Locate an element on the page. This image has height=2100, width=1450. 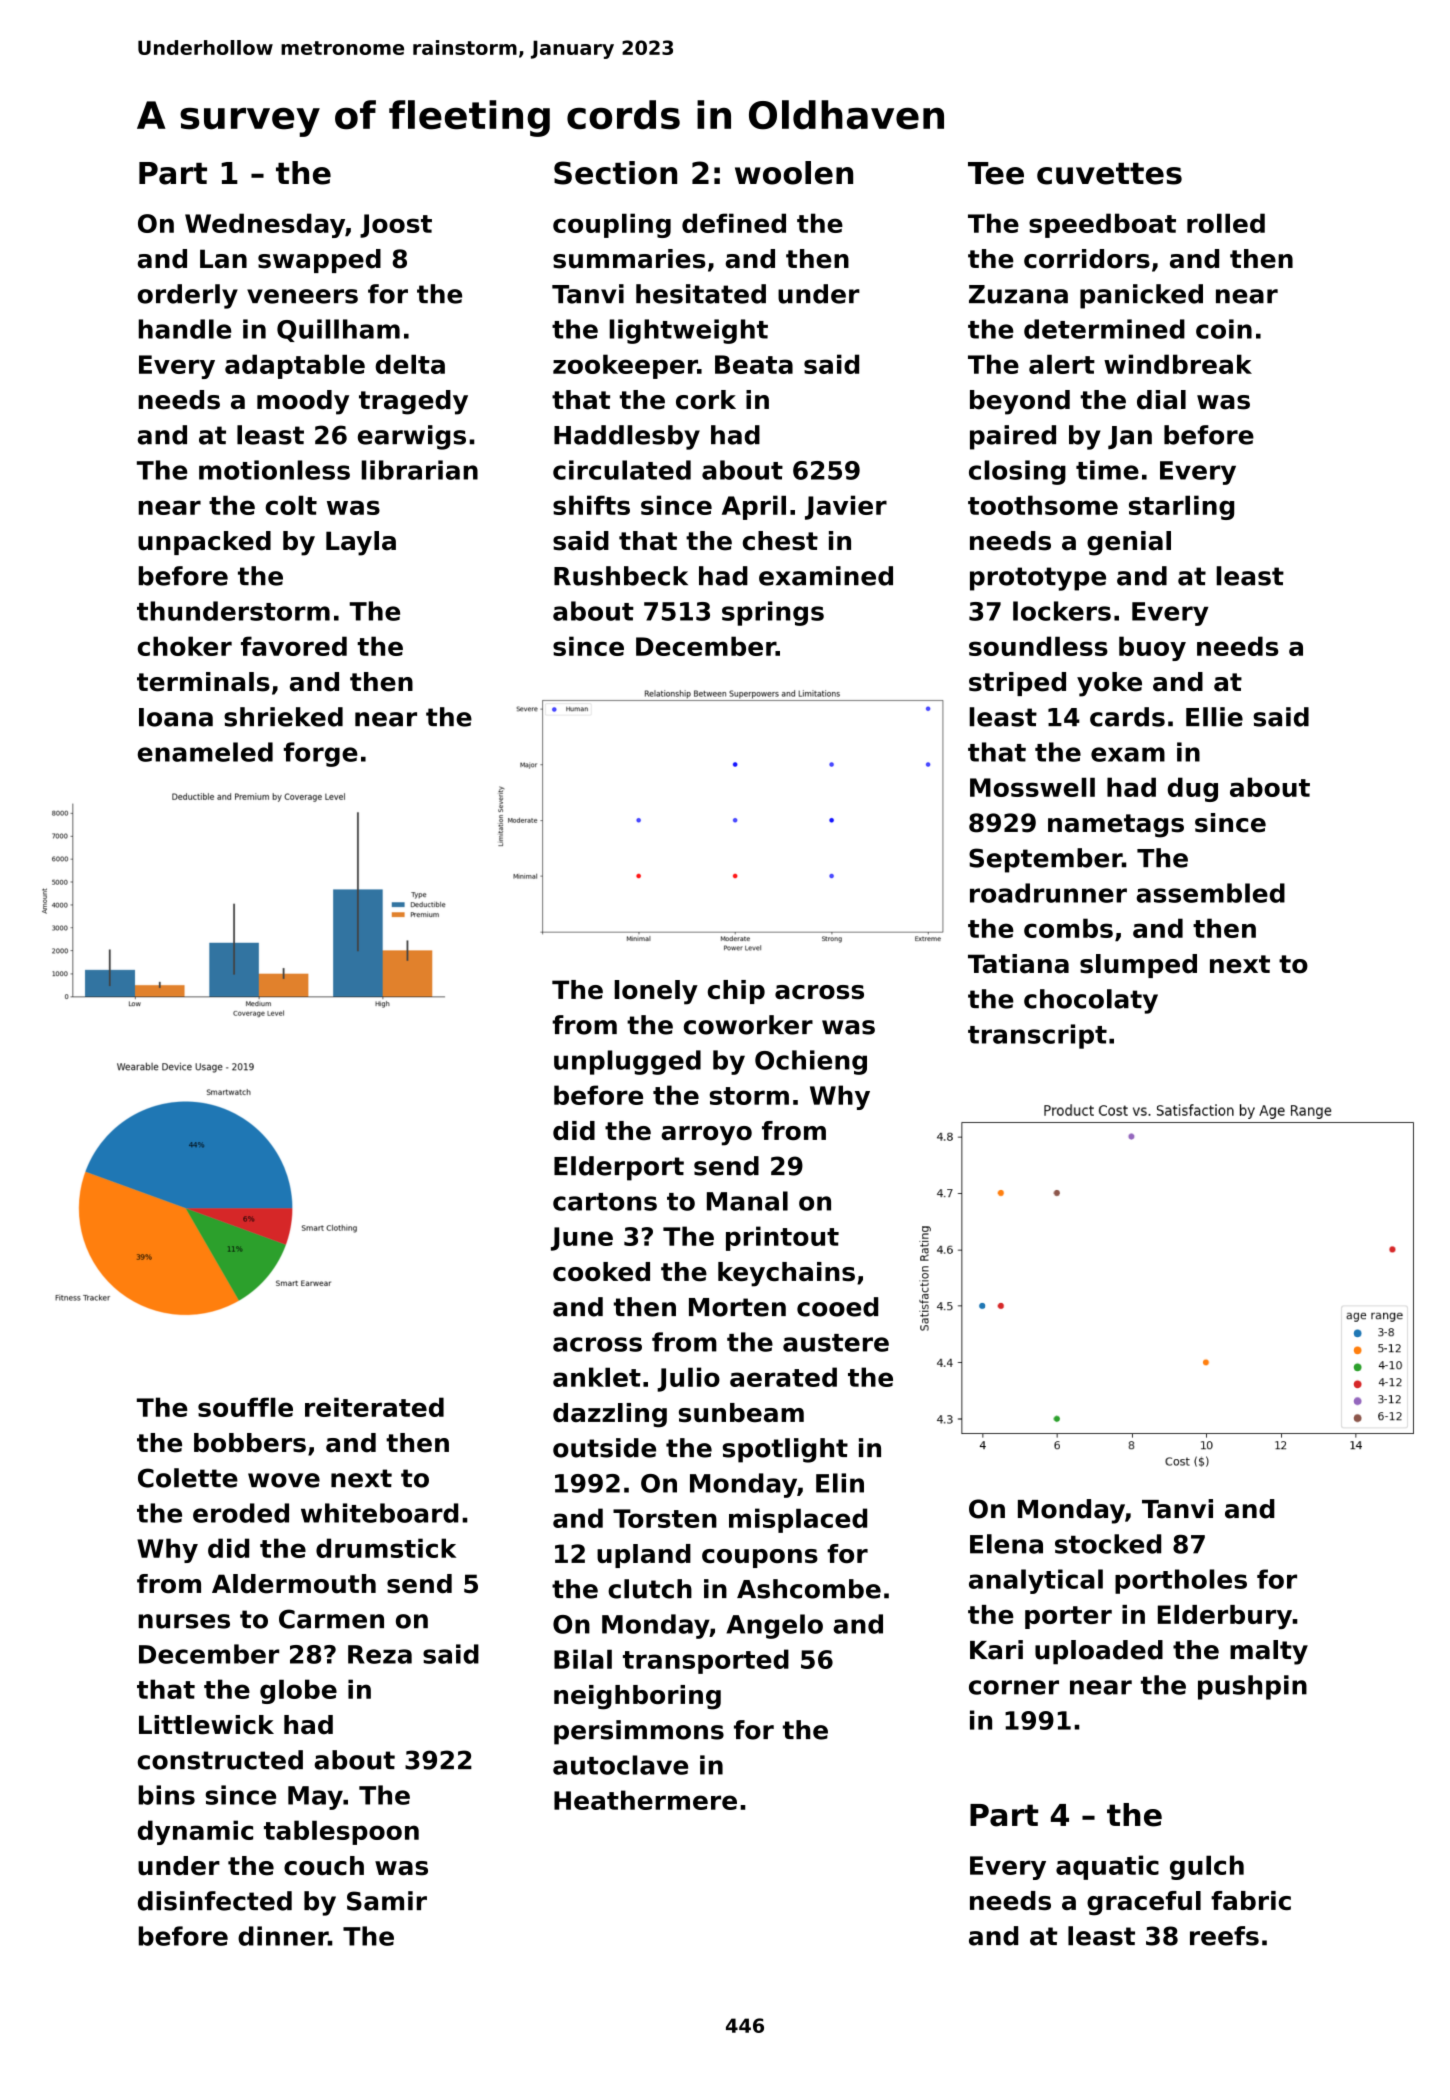
Ioana is located at coordinates (176, 717).
